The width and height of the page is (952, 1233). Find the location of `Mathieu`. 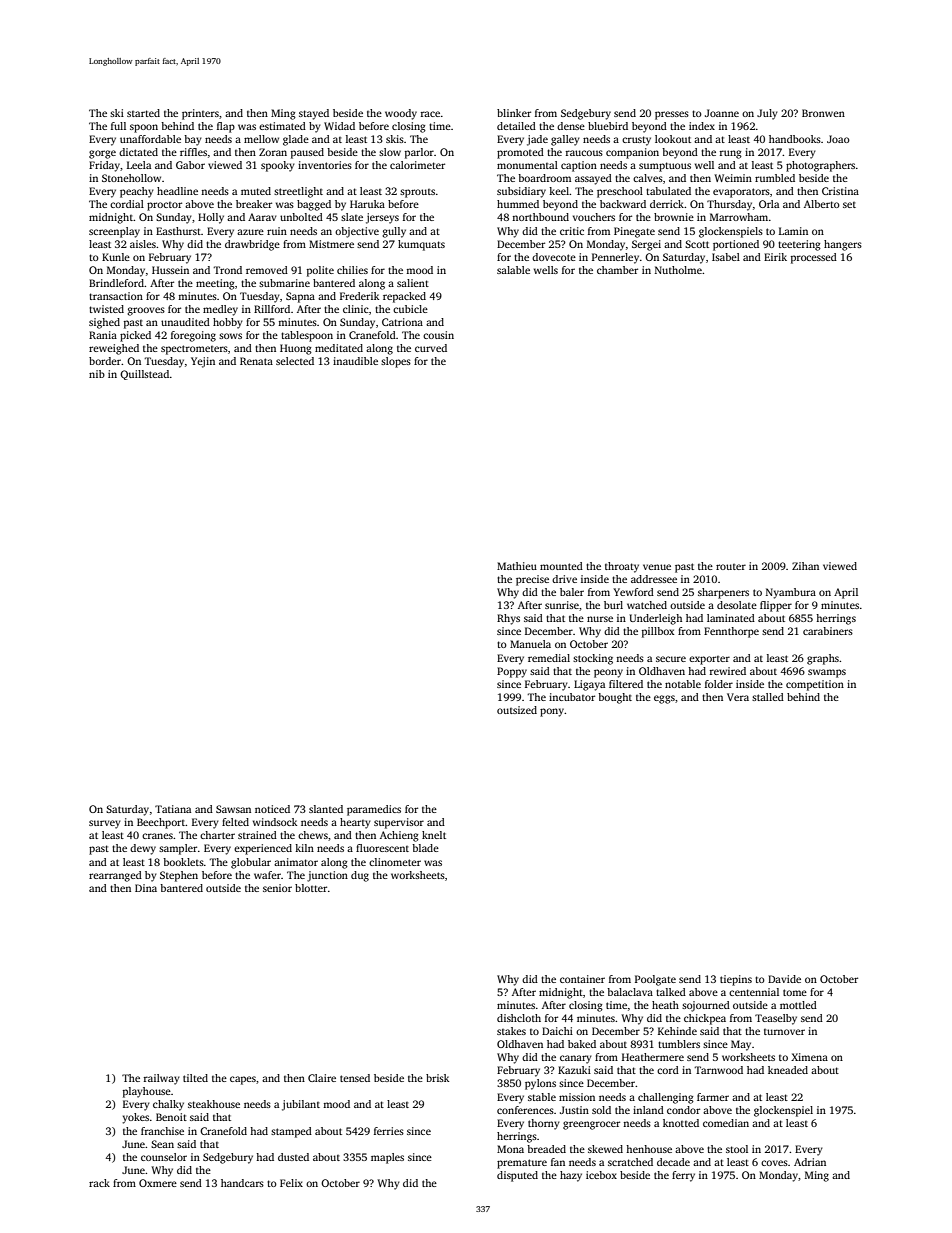

Mathieu is located at coordinates (517, 566).
